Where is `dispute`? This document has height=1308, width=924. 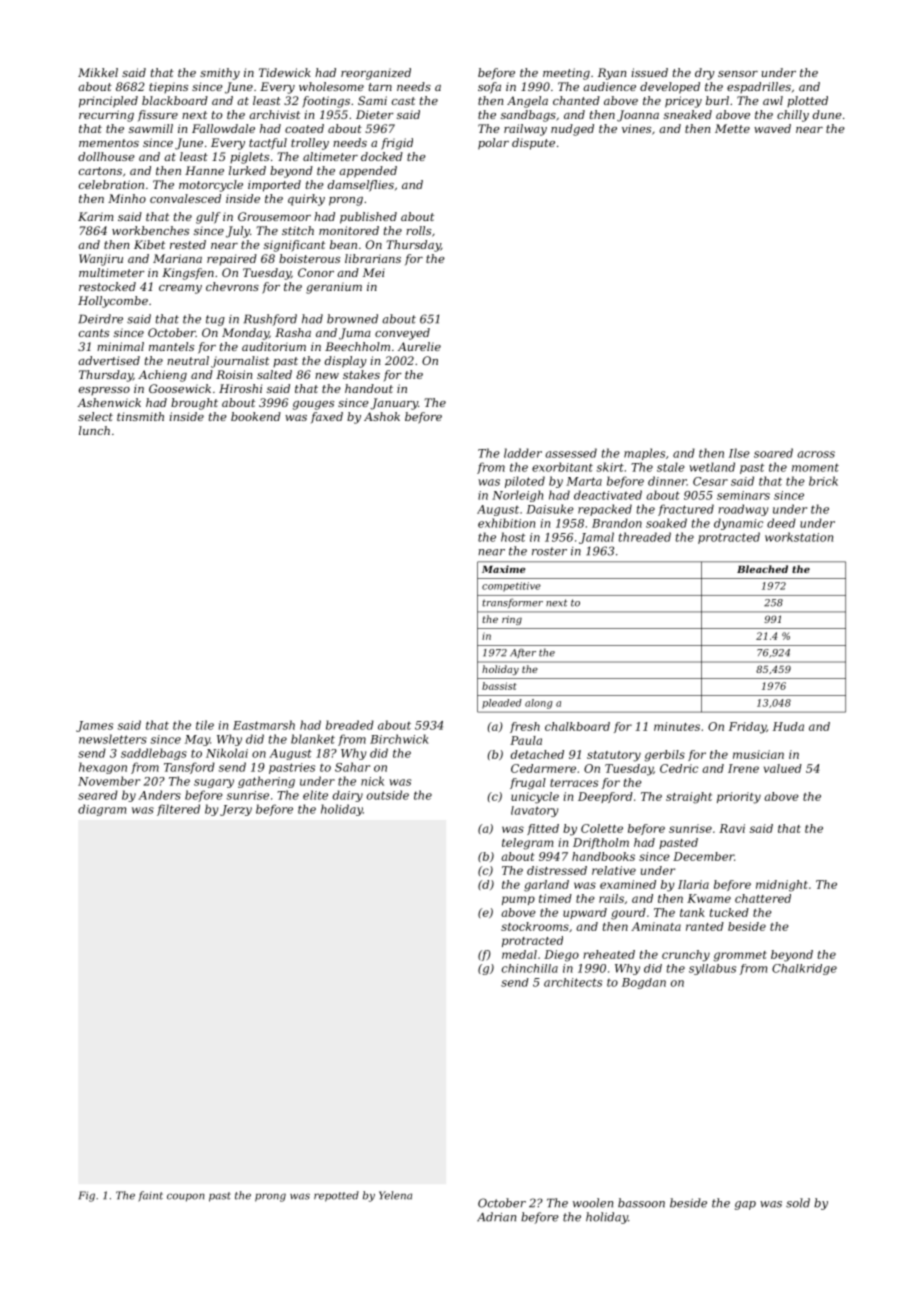 dispute is located at coordinates (533, 144).
